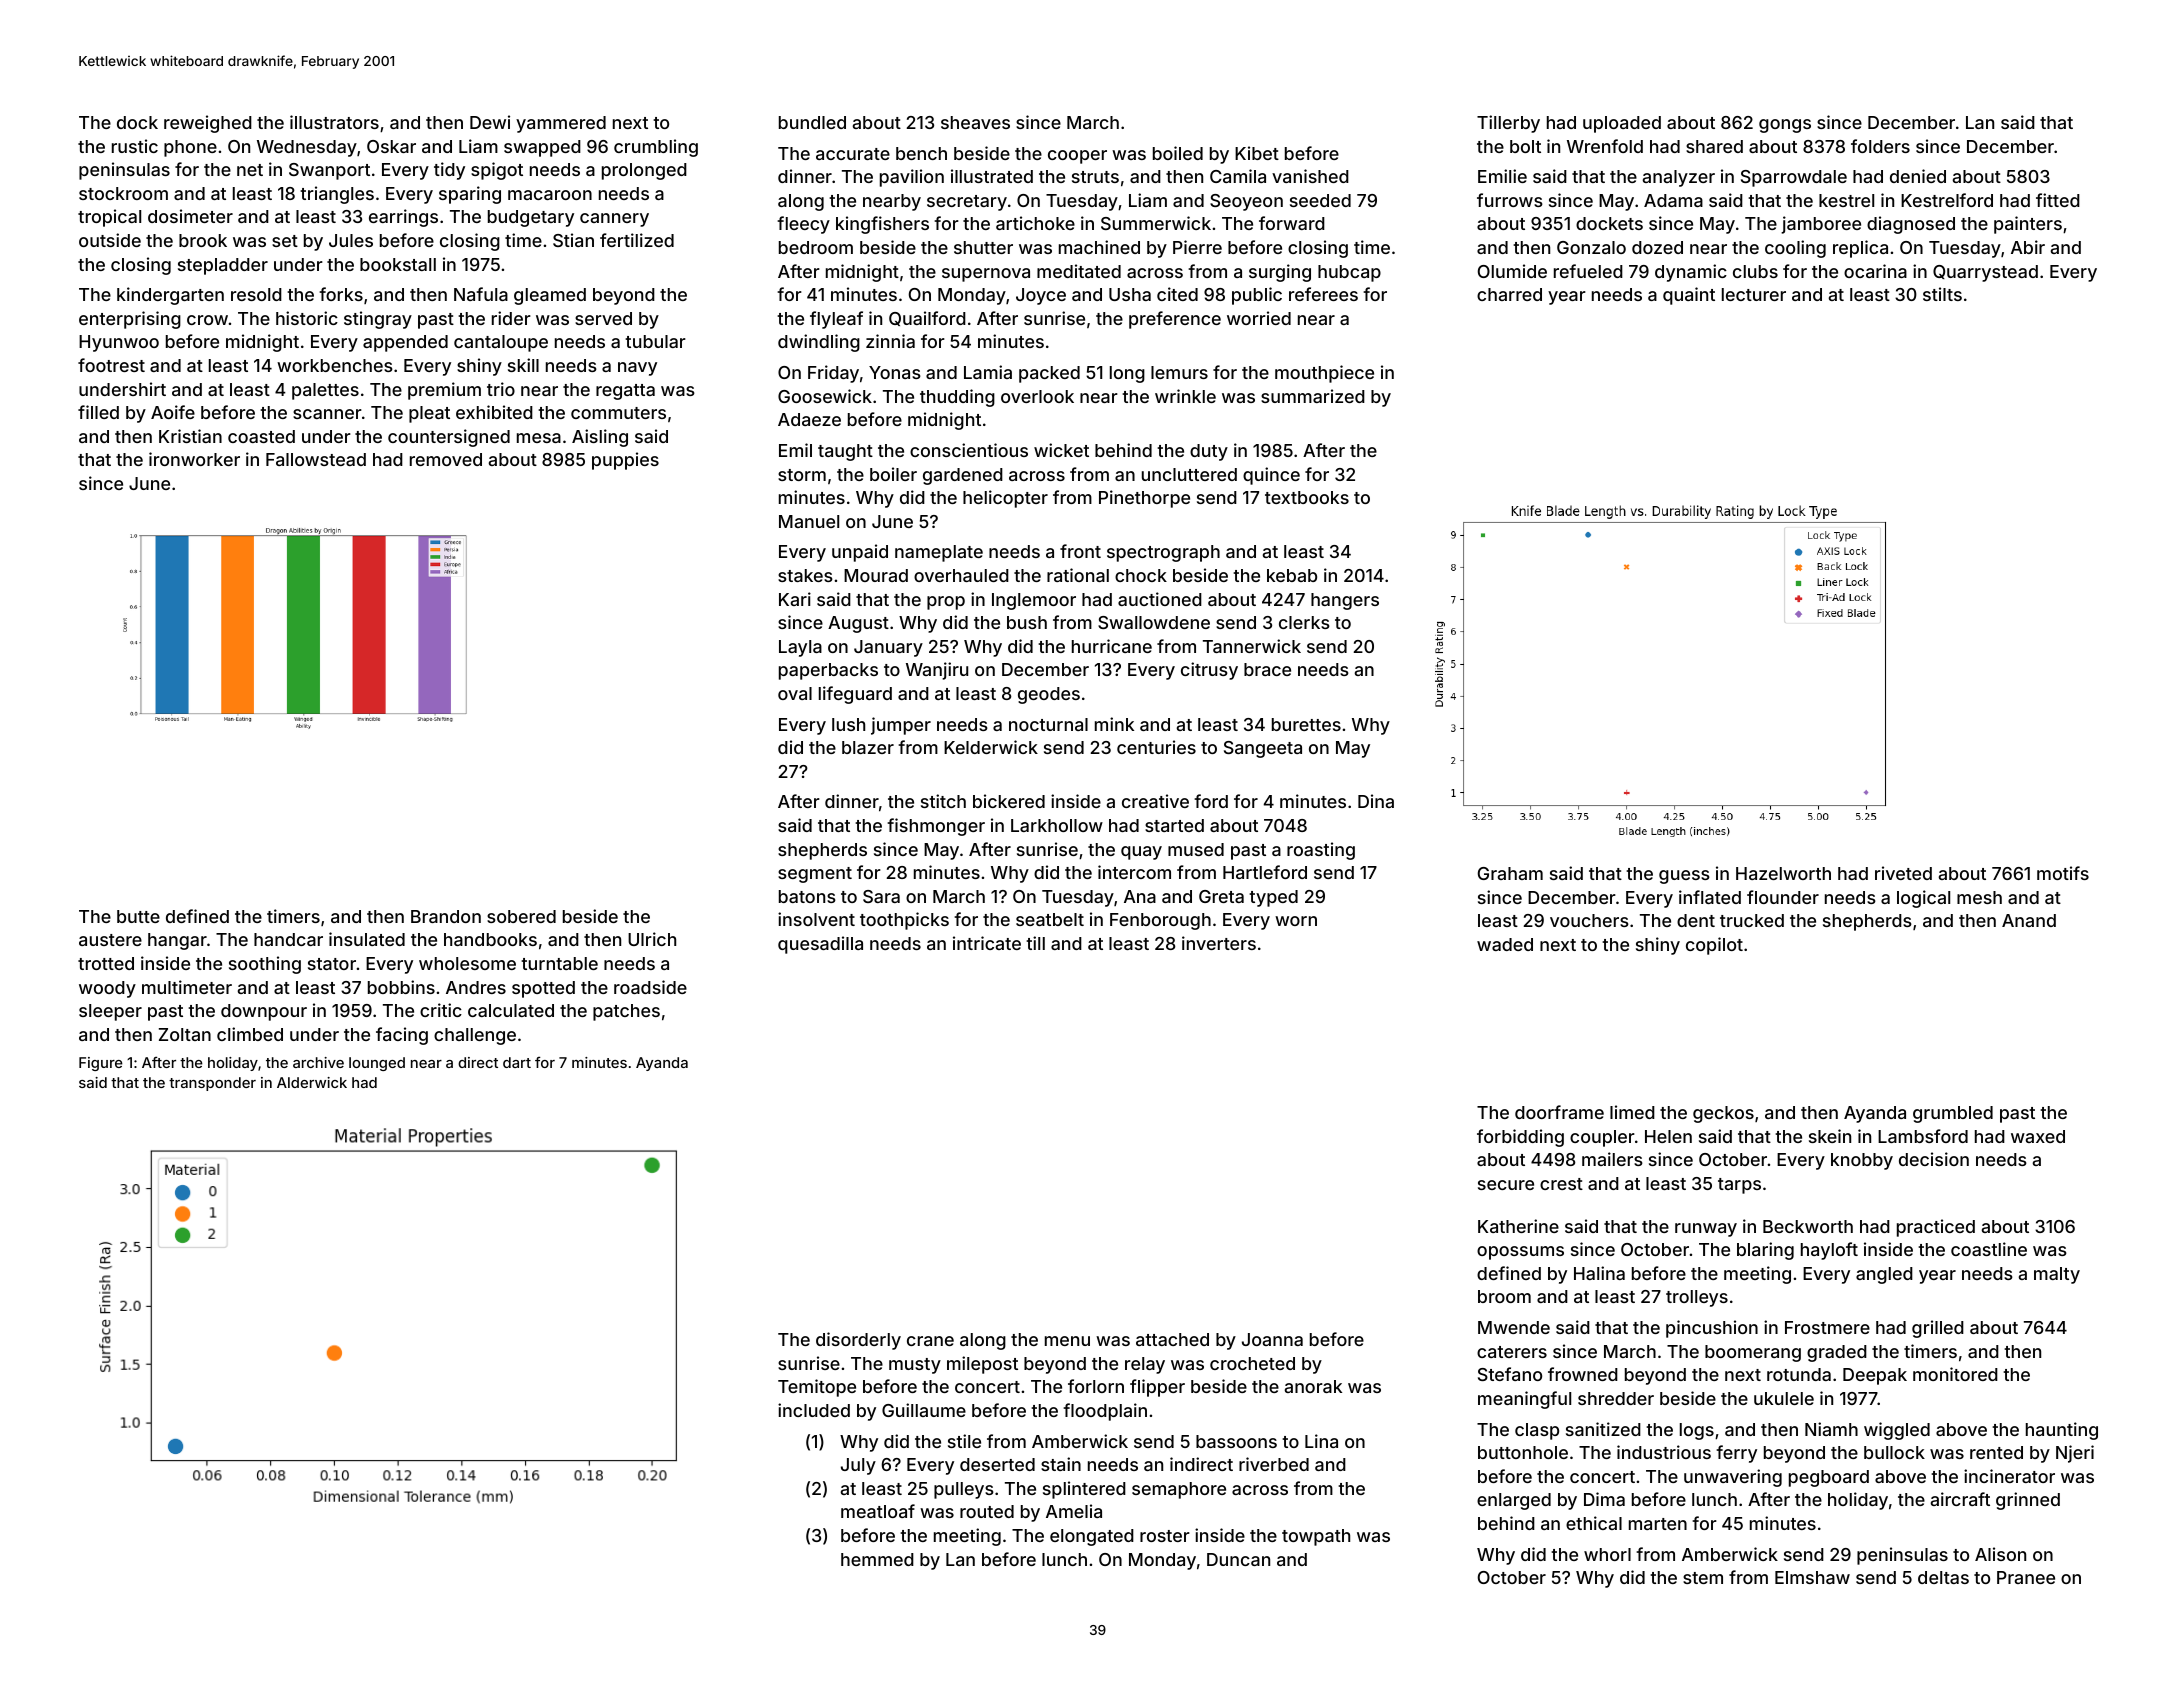 Image resolution: width=2178 pixels, height=1683 pixels. I want to click on Elmshaw, so click(1812, 1577).
